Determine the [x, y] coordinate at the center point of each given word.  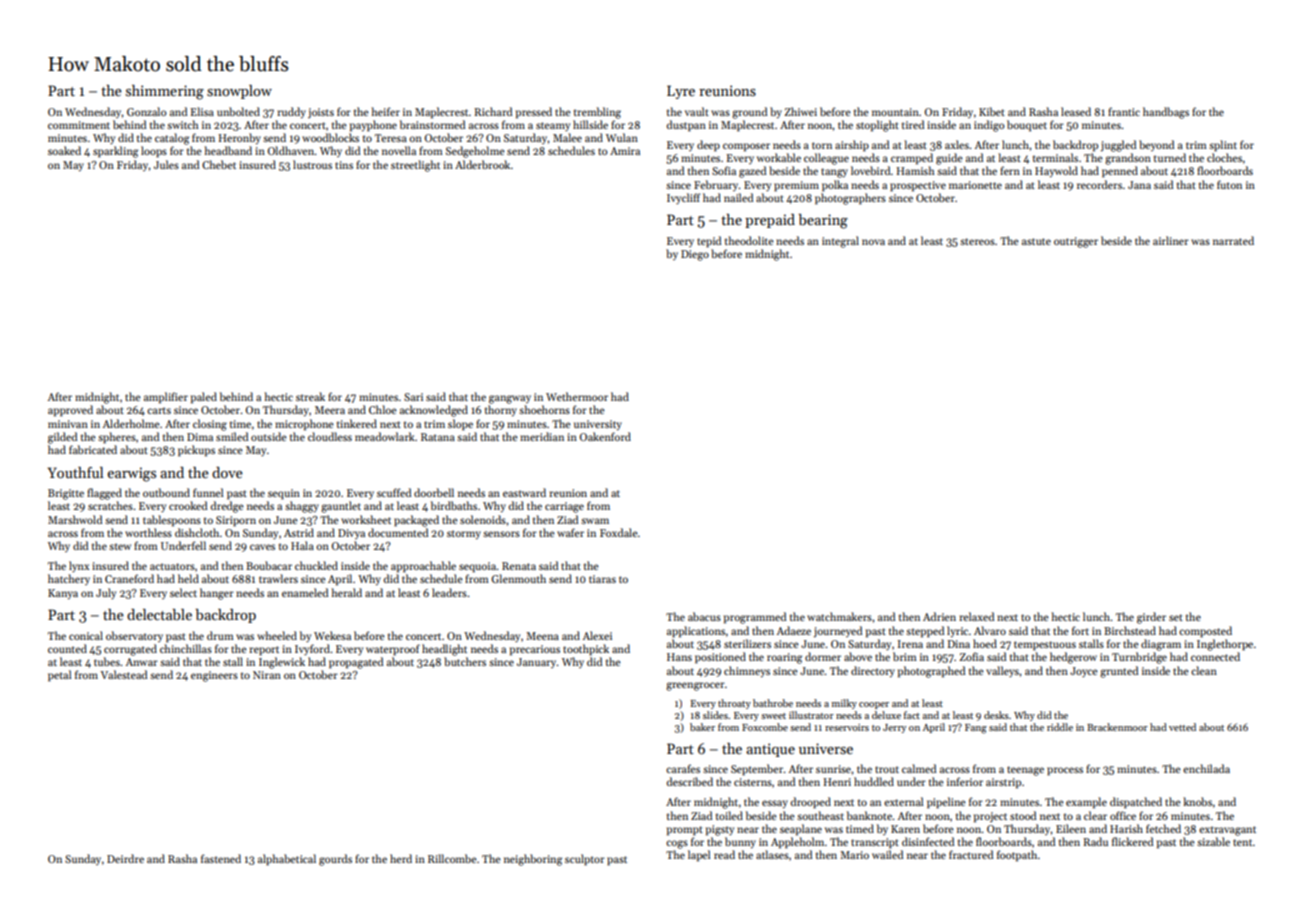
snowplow [239, 92]
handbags [1166, 113]
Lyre [681, 92]
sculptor [585, 860]
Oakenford [605, 436]
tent [1243, 842]
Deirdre [125, 858]
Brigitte [66, 494]
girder [1151, 618]
